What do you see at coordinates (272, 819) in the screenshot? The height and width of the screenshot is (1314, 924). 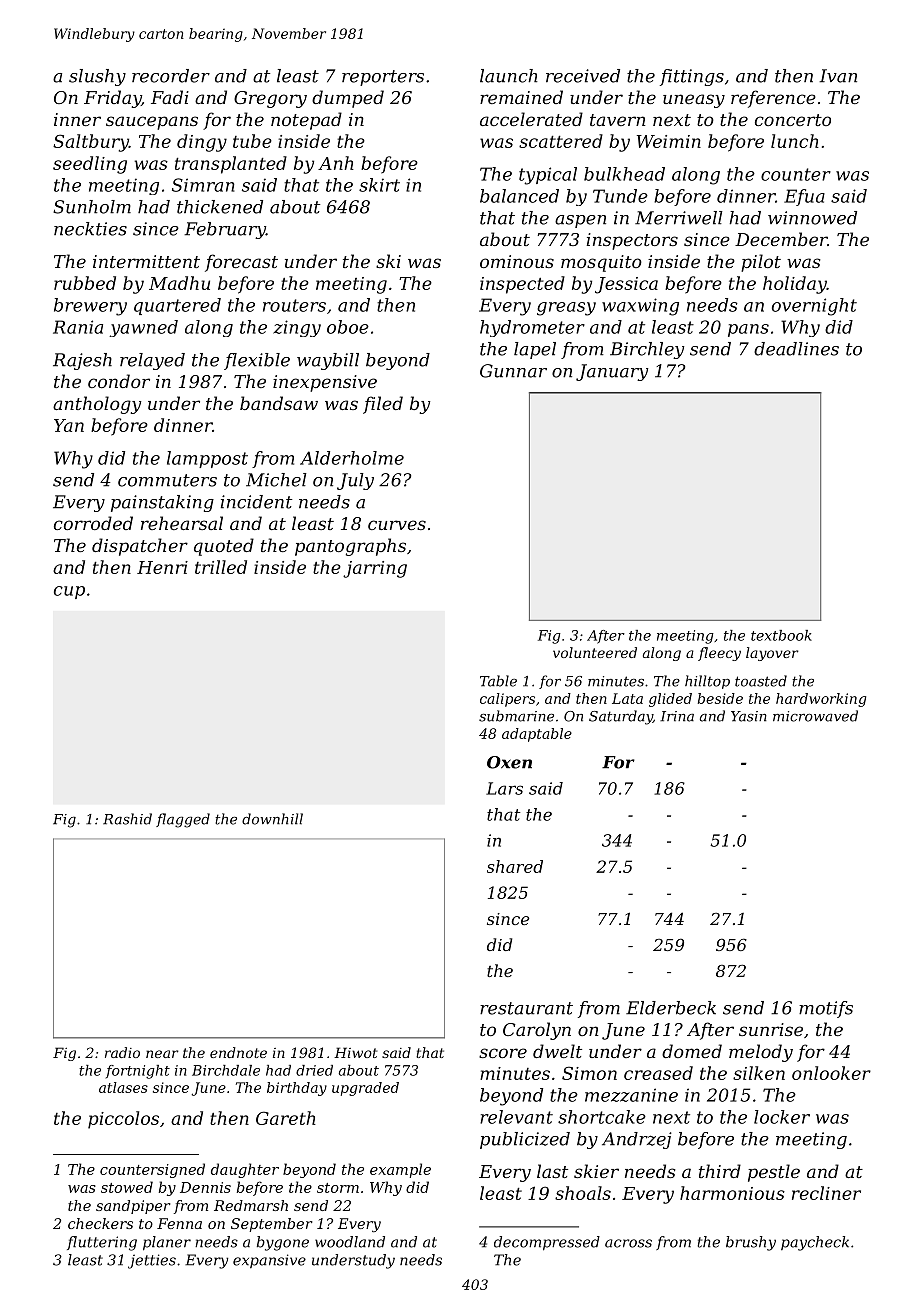 I see `downhill` at bounding box center [272, 819].
